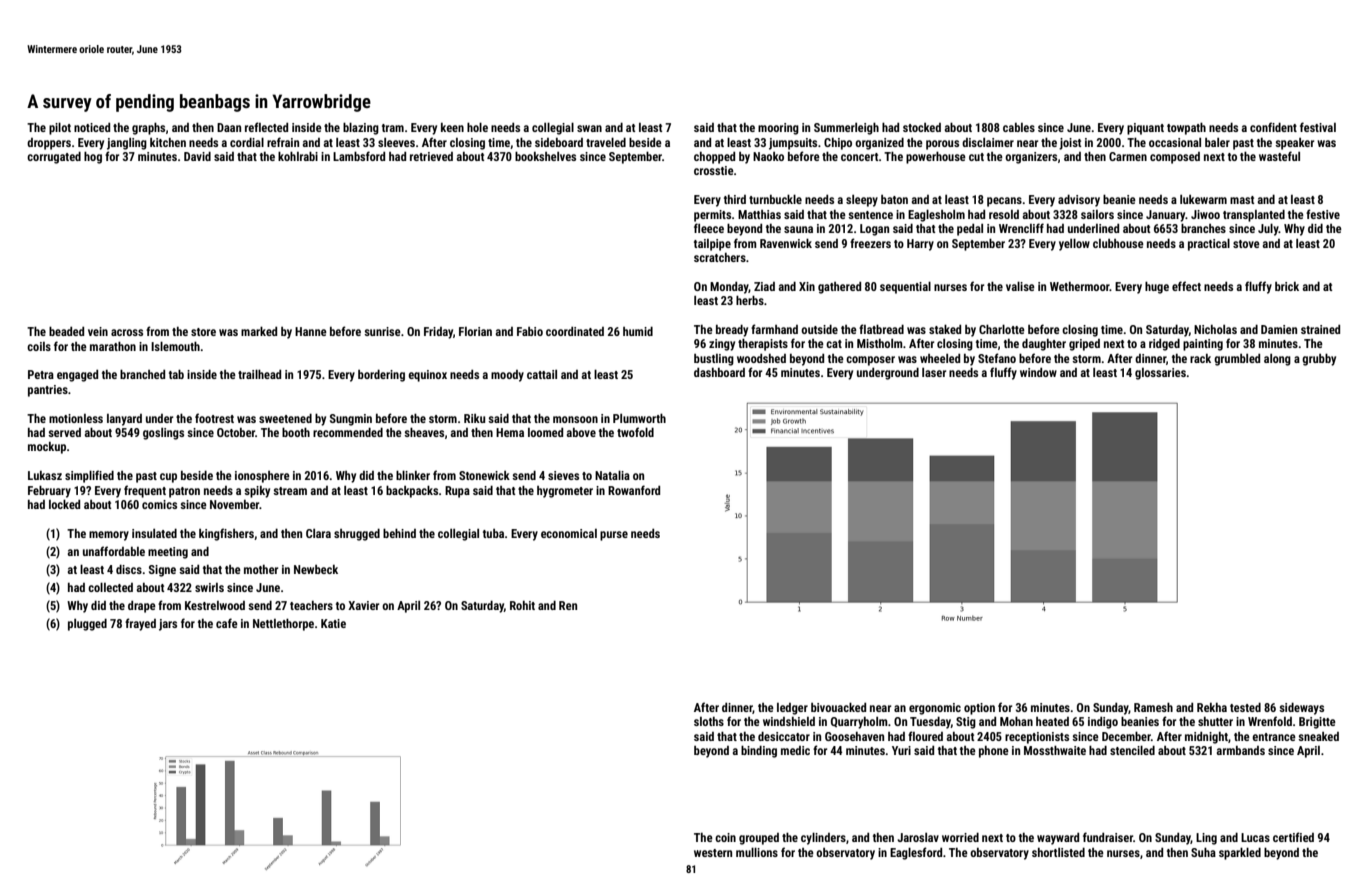 Image resolution: width=1372 pixels, height=887 pixels. What do you see at coordinates (763, 344) in the document?
I see `therapists` at bounding box center [763, 344].
